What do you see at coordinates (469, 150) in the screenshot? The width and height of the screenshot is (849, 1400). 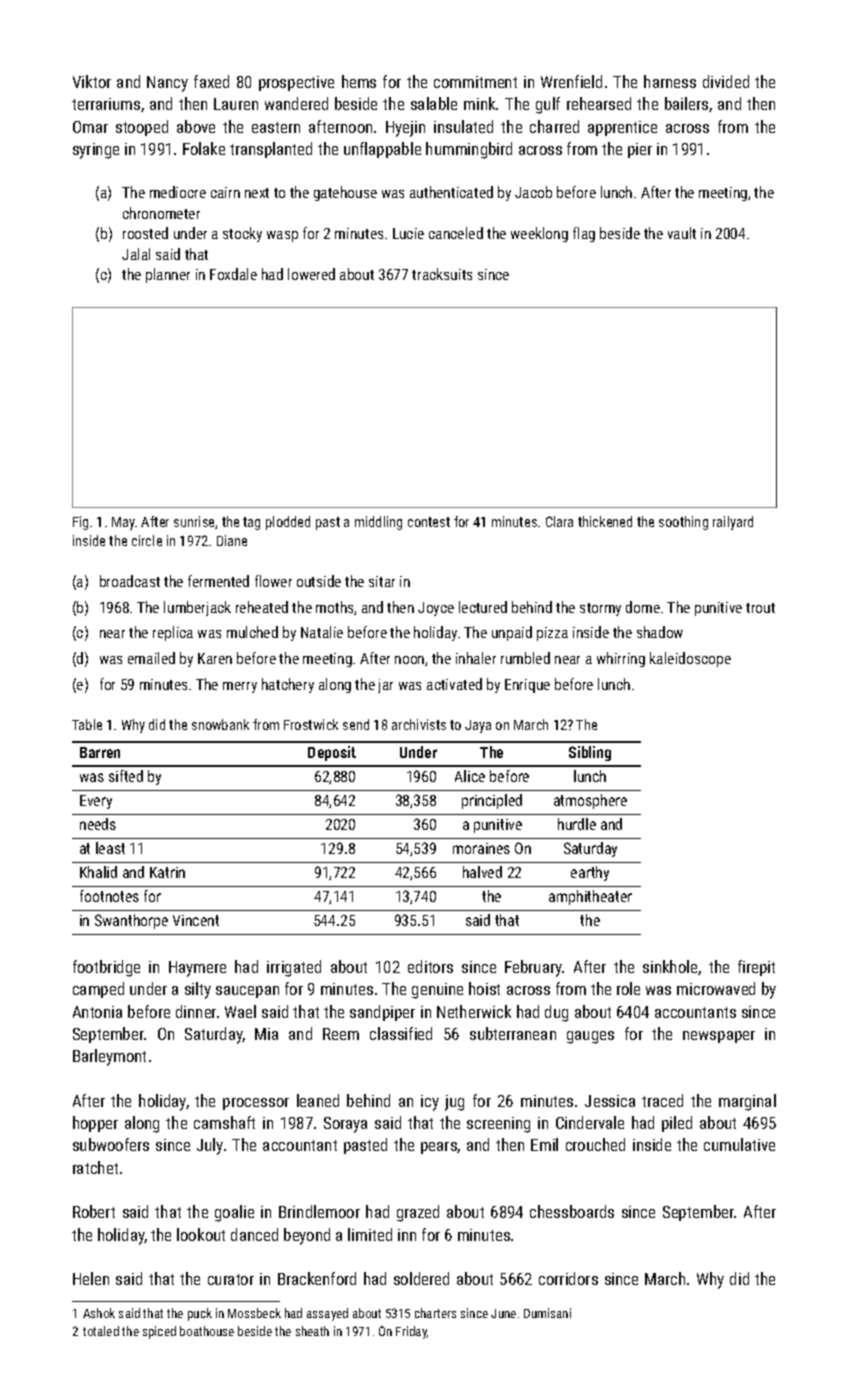 I see `hummingbird` at bounding box center [469, 150].
